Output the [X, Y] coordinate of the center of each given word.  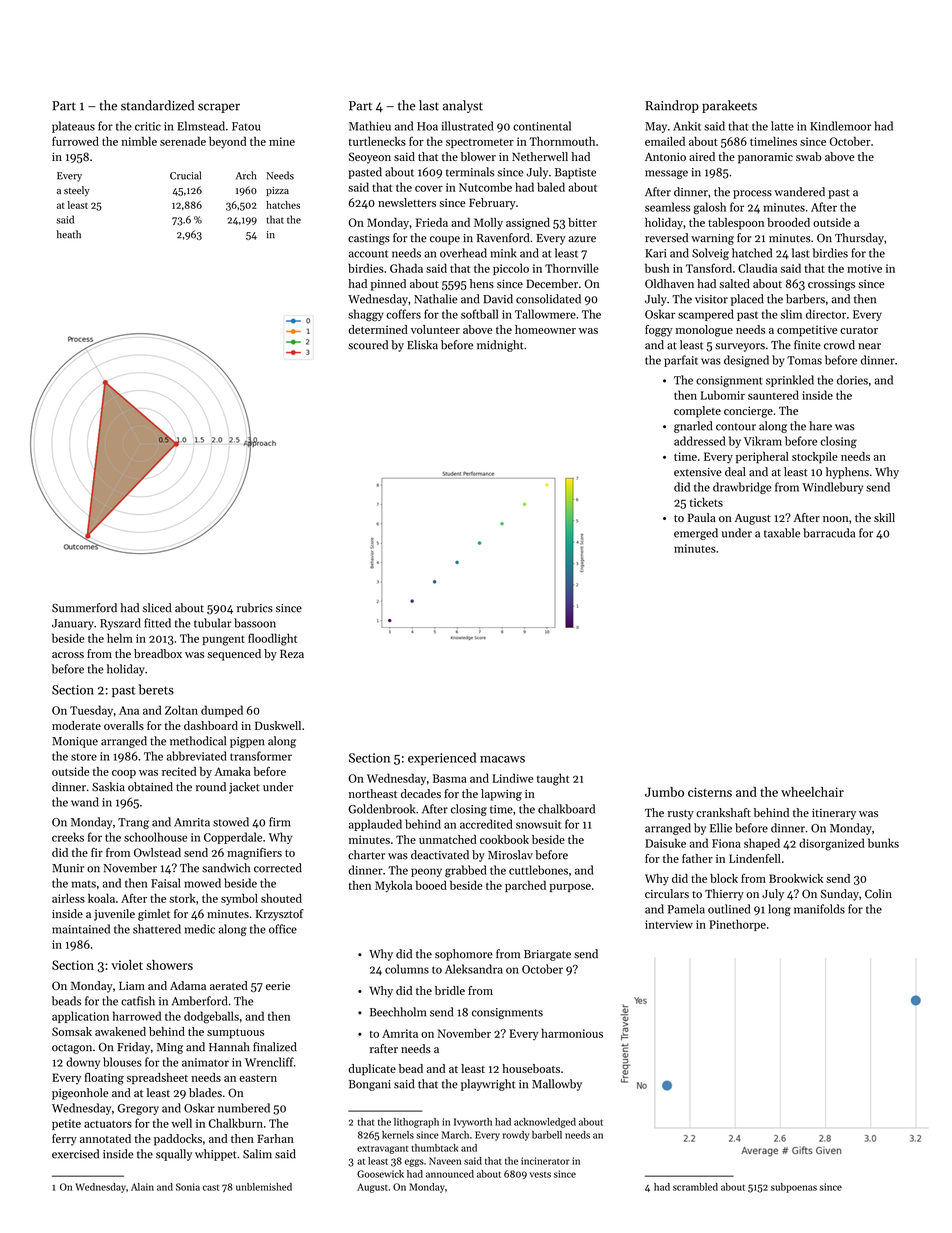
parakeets [729, 106]
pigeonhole [80, 1094]
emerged [696, 534]
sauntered [773, 395]
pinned [388, 285]
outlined [729, 909]
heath [69, 234]
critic [148, 126]
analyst [463, 106]
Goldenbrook [381, 809]
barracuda [829, 533]
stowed [231, 822]
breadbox [158, 653]
